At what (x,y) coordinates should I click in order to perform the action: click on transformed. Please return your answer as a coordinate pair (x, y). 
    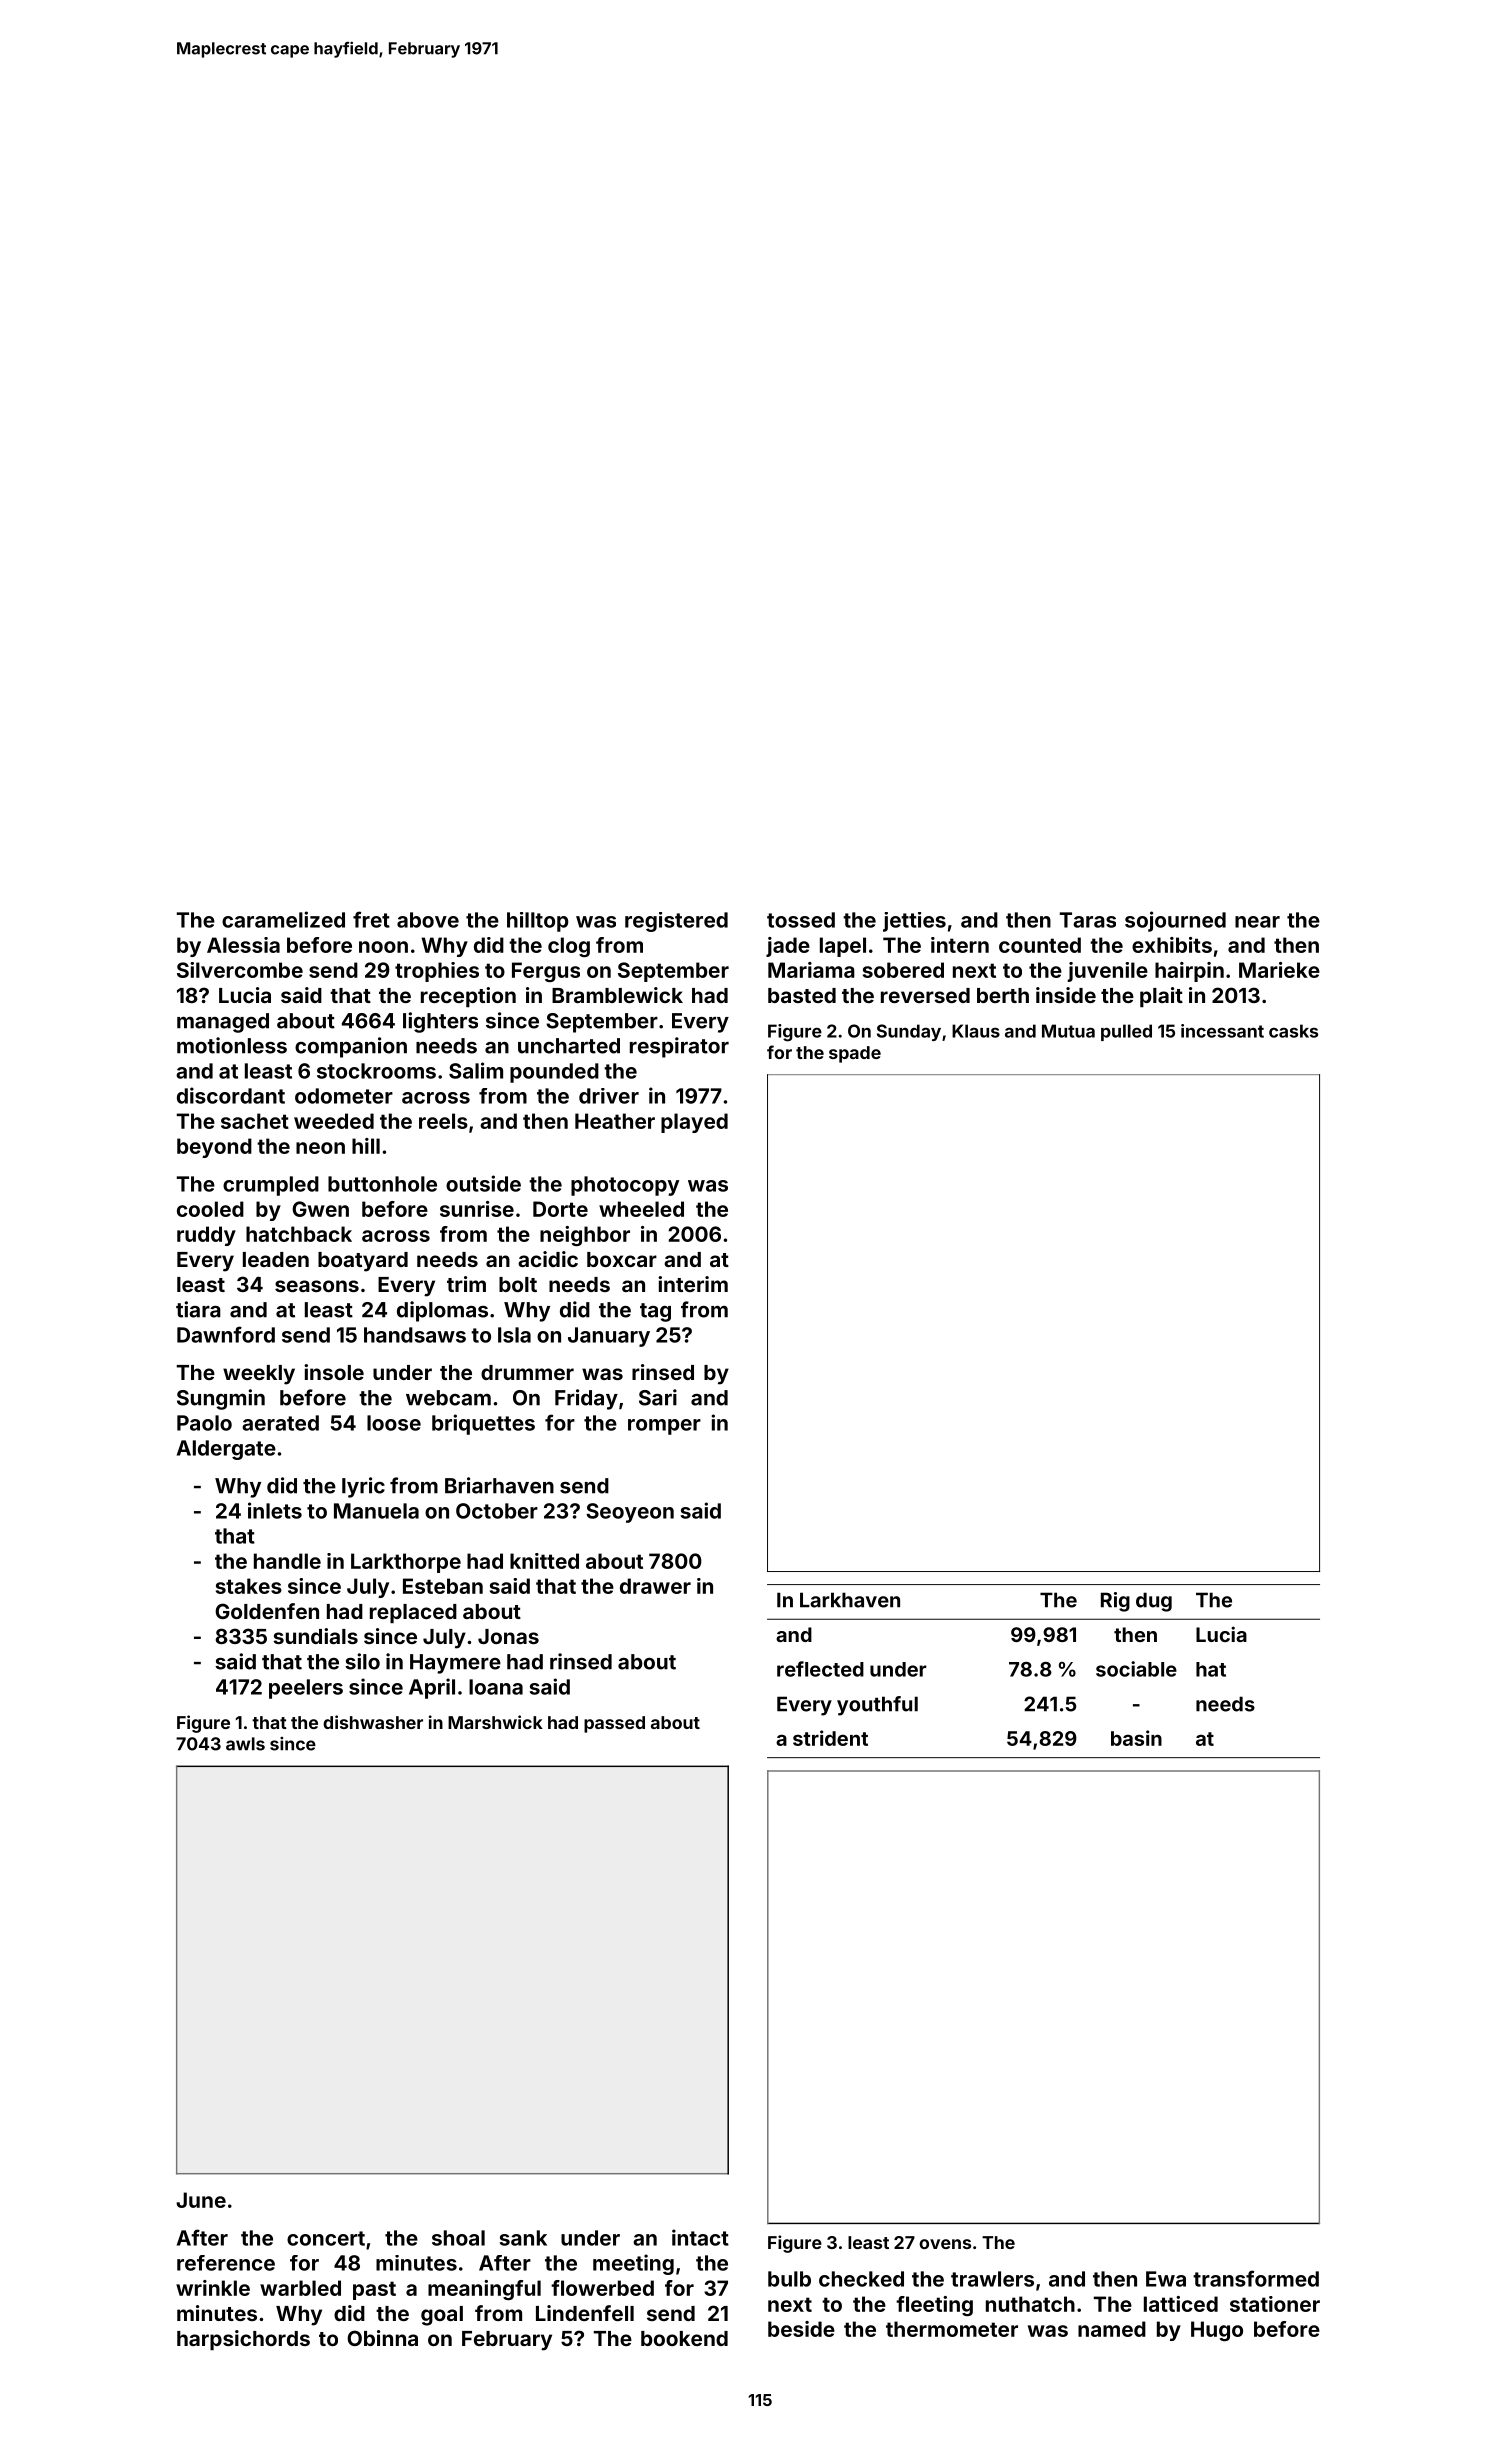
    Looking at the image, I should click on (1256, 2278).
